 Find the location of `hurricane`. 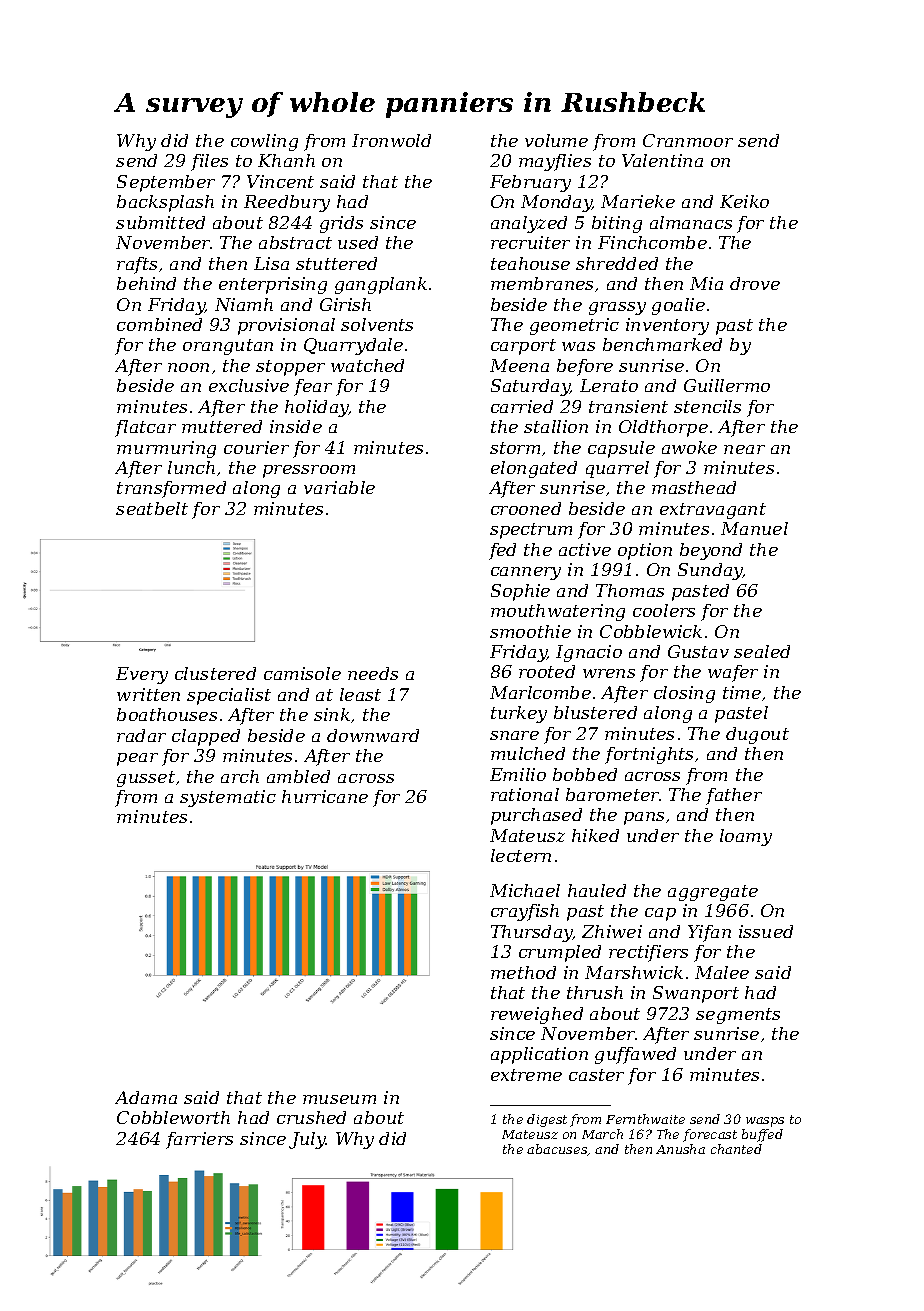

hurricane is located at coordinates (325, 796).
